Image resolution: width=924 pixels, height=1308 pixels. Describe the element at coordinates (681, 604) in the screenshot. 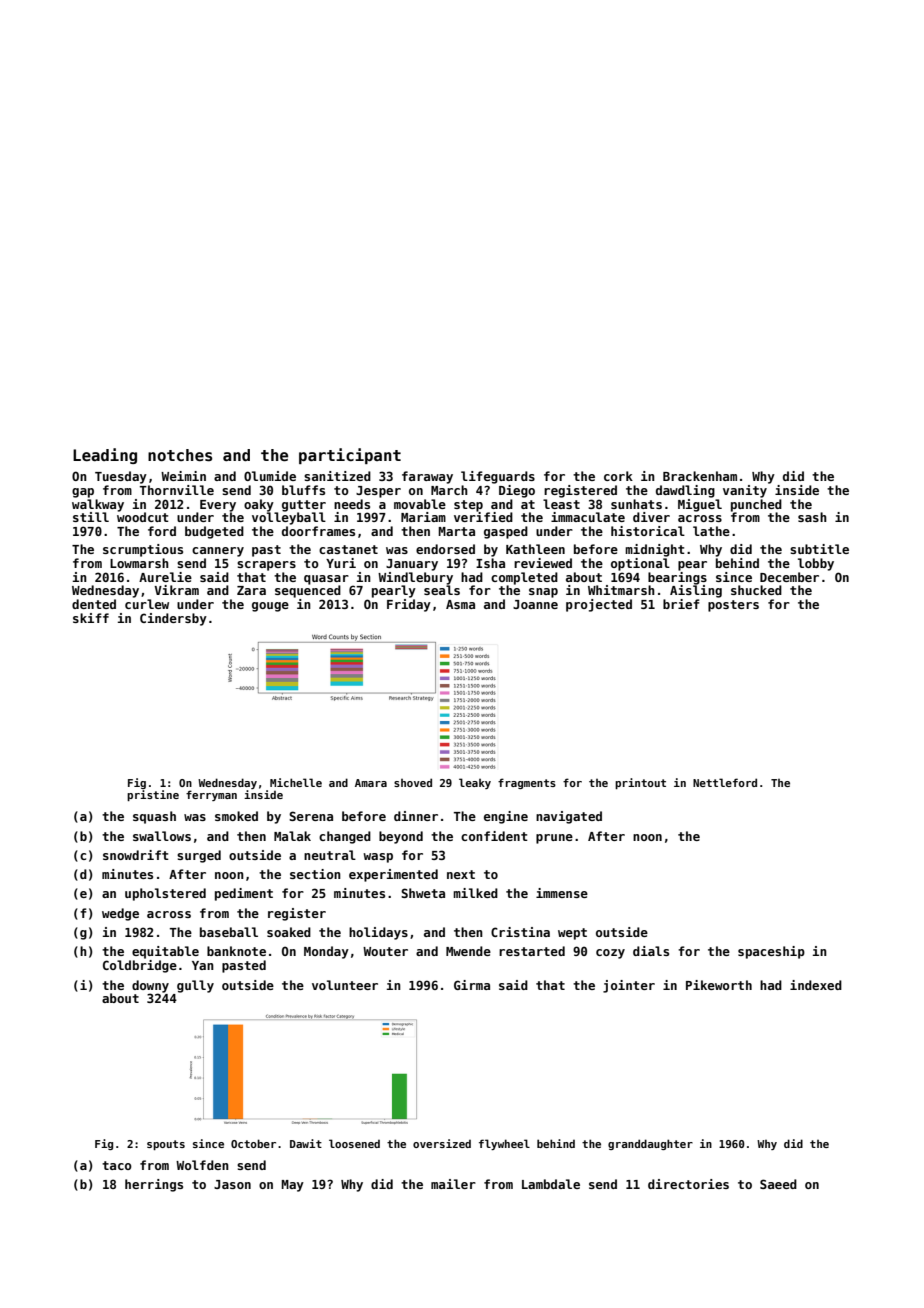

I see `brief` at that location.
